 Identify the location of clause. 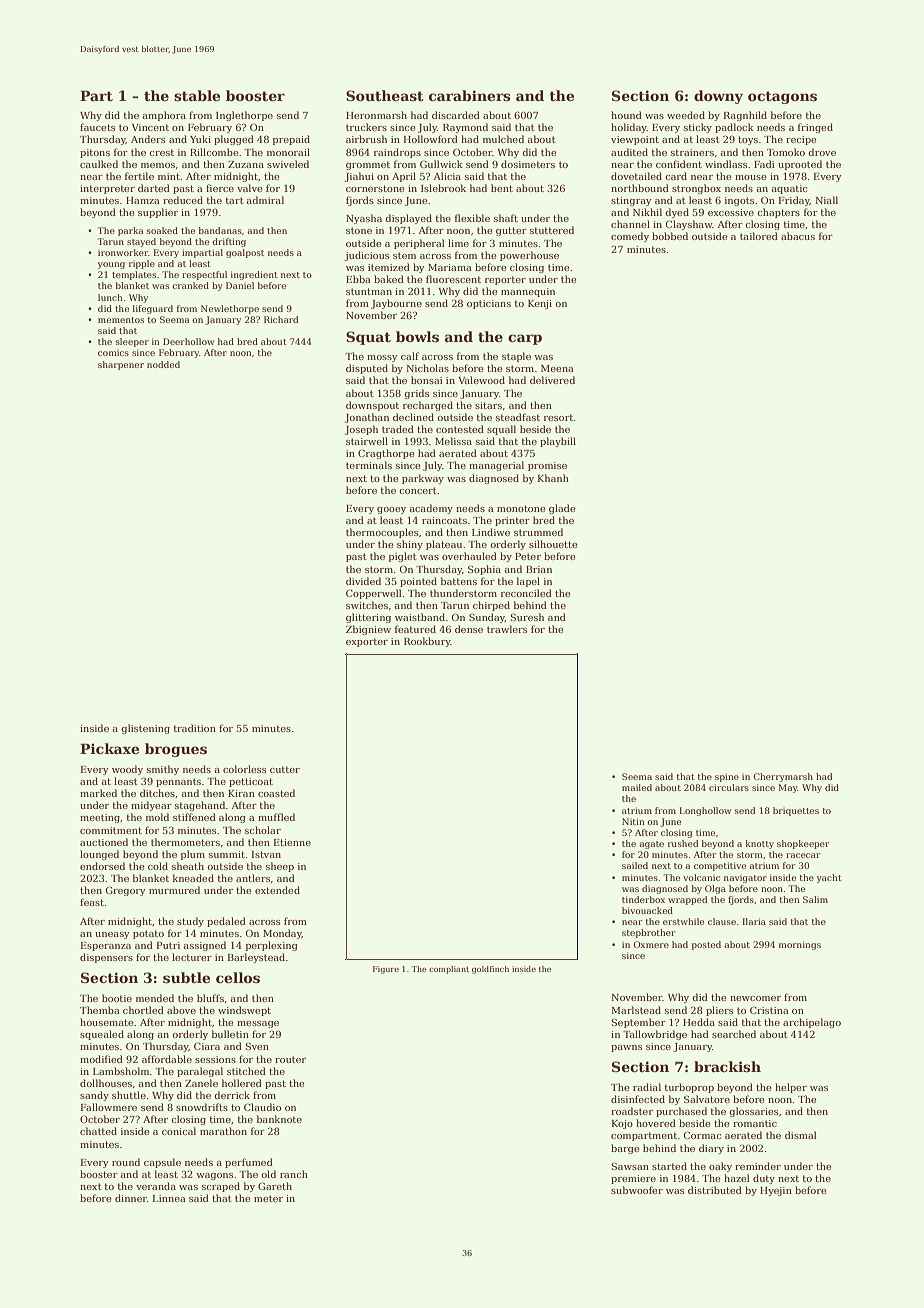
(722, 921).
